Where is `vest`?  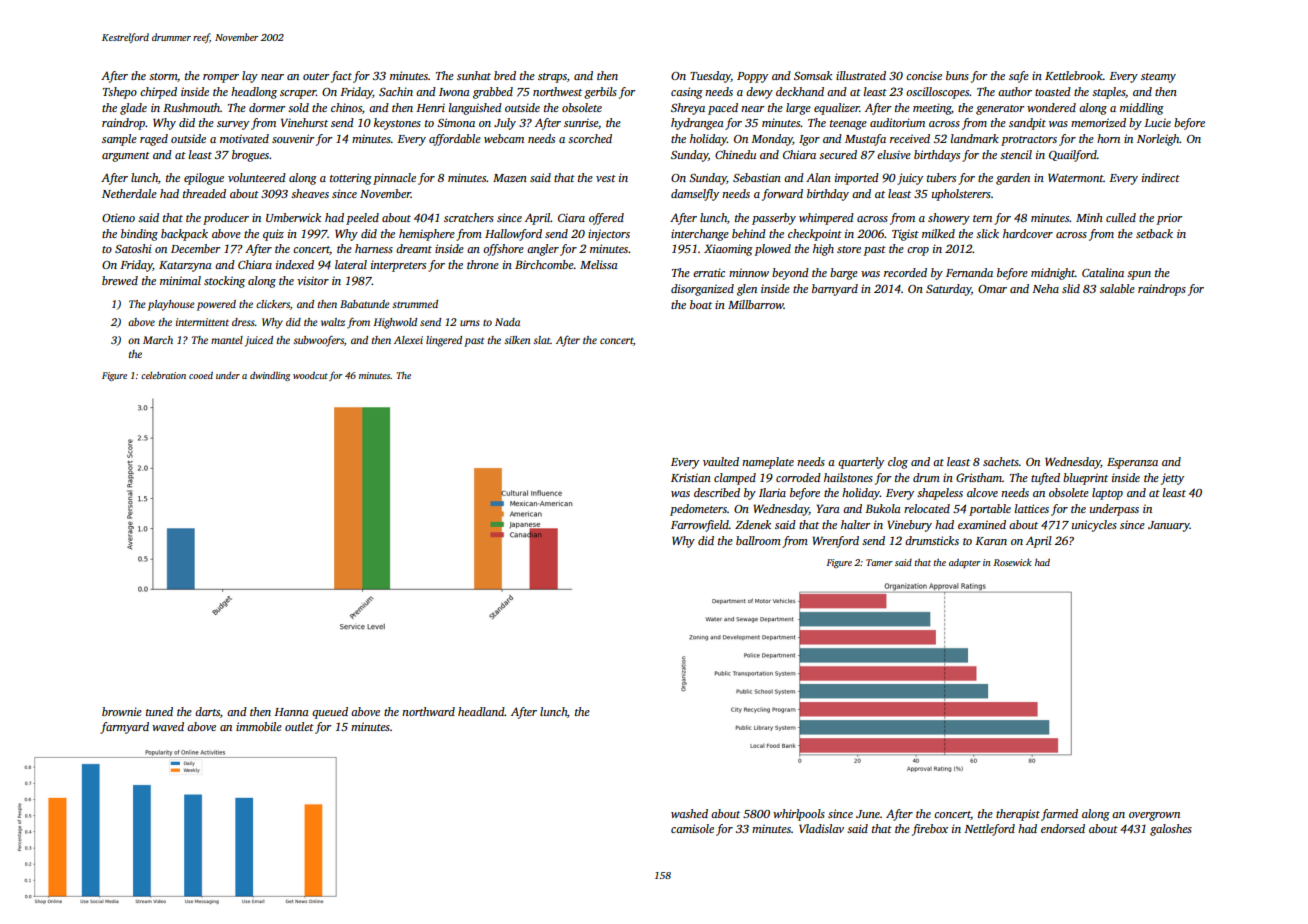
vest is located at coordinates (606, 178).
